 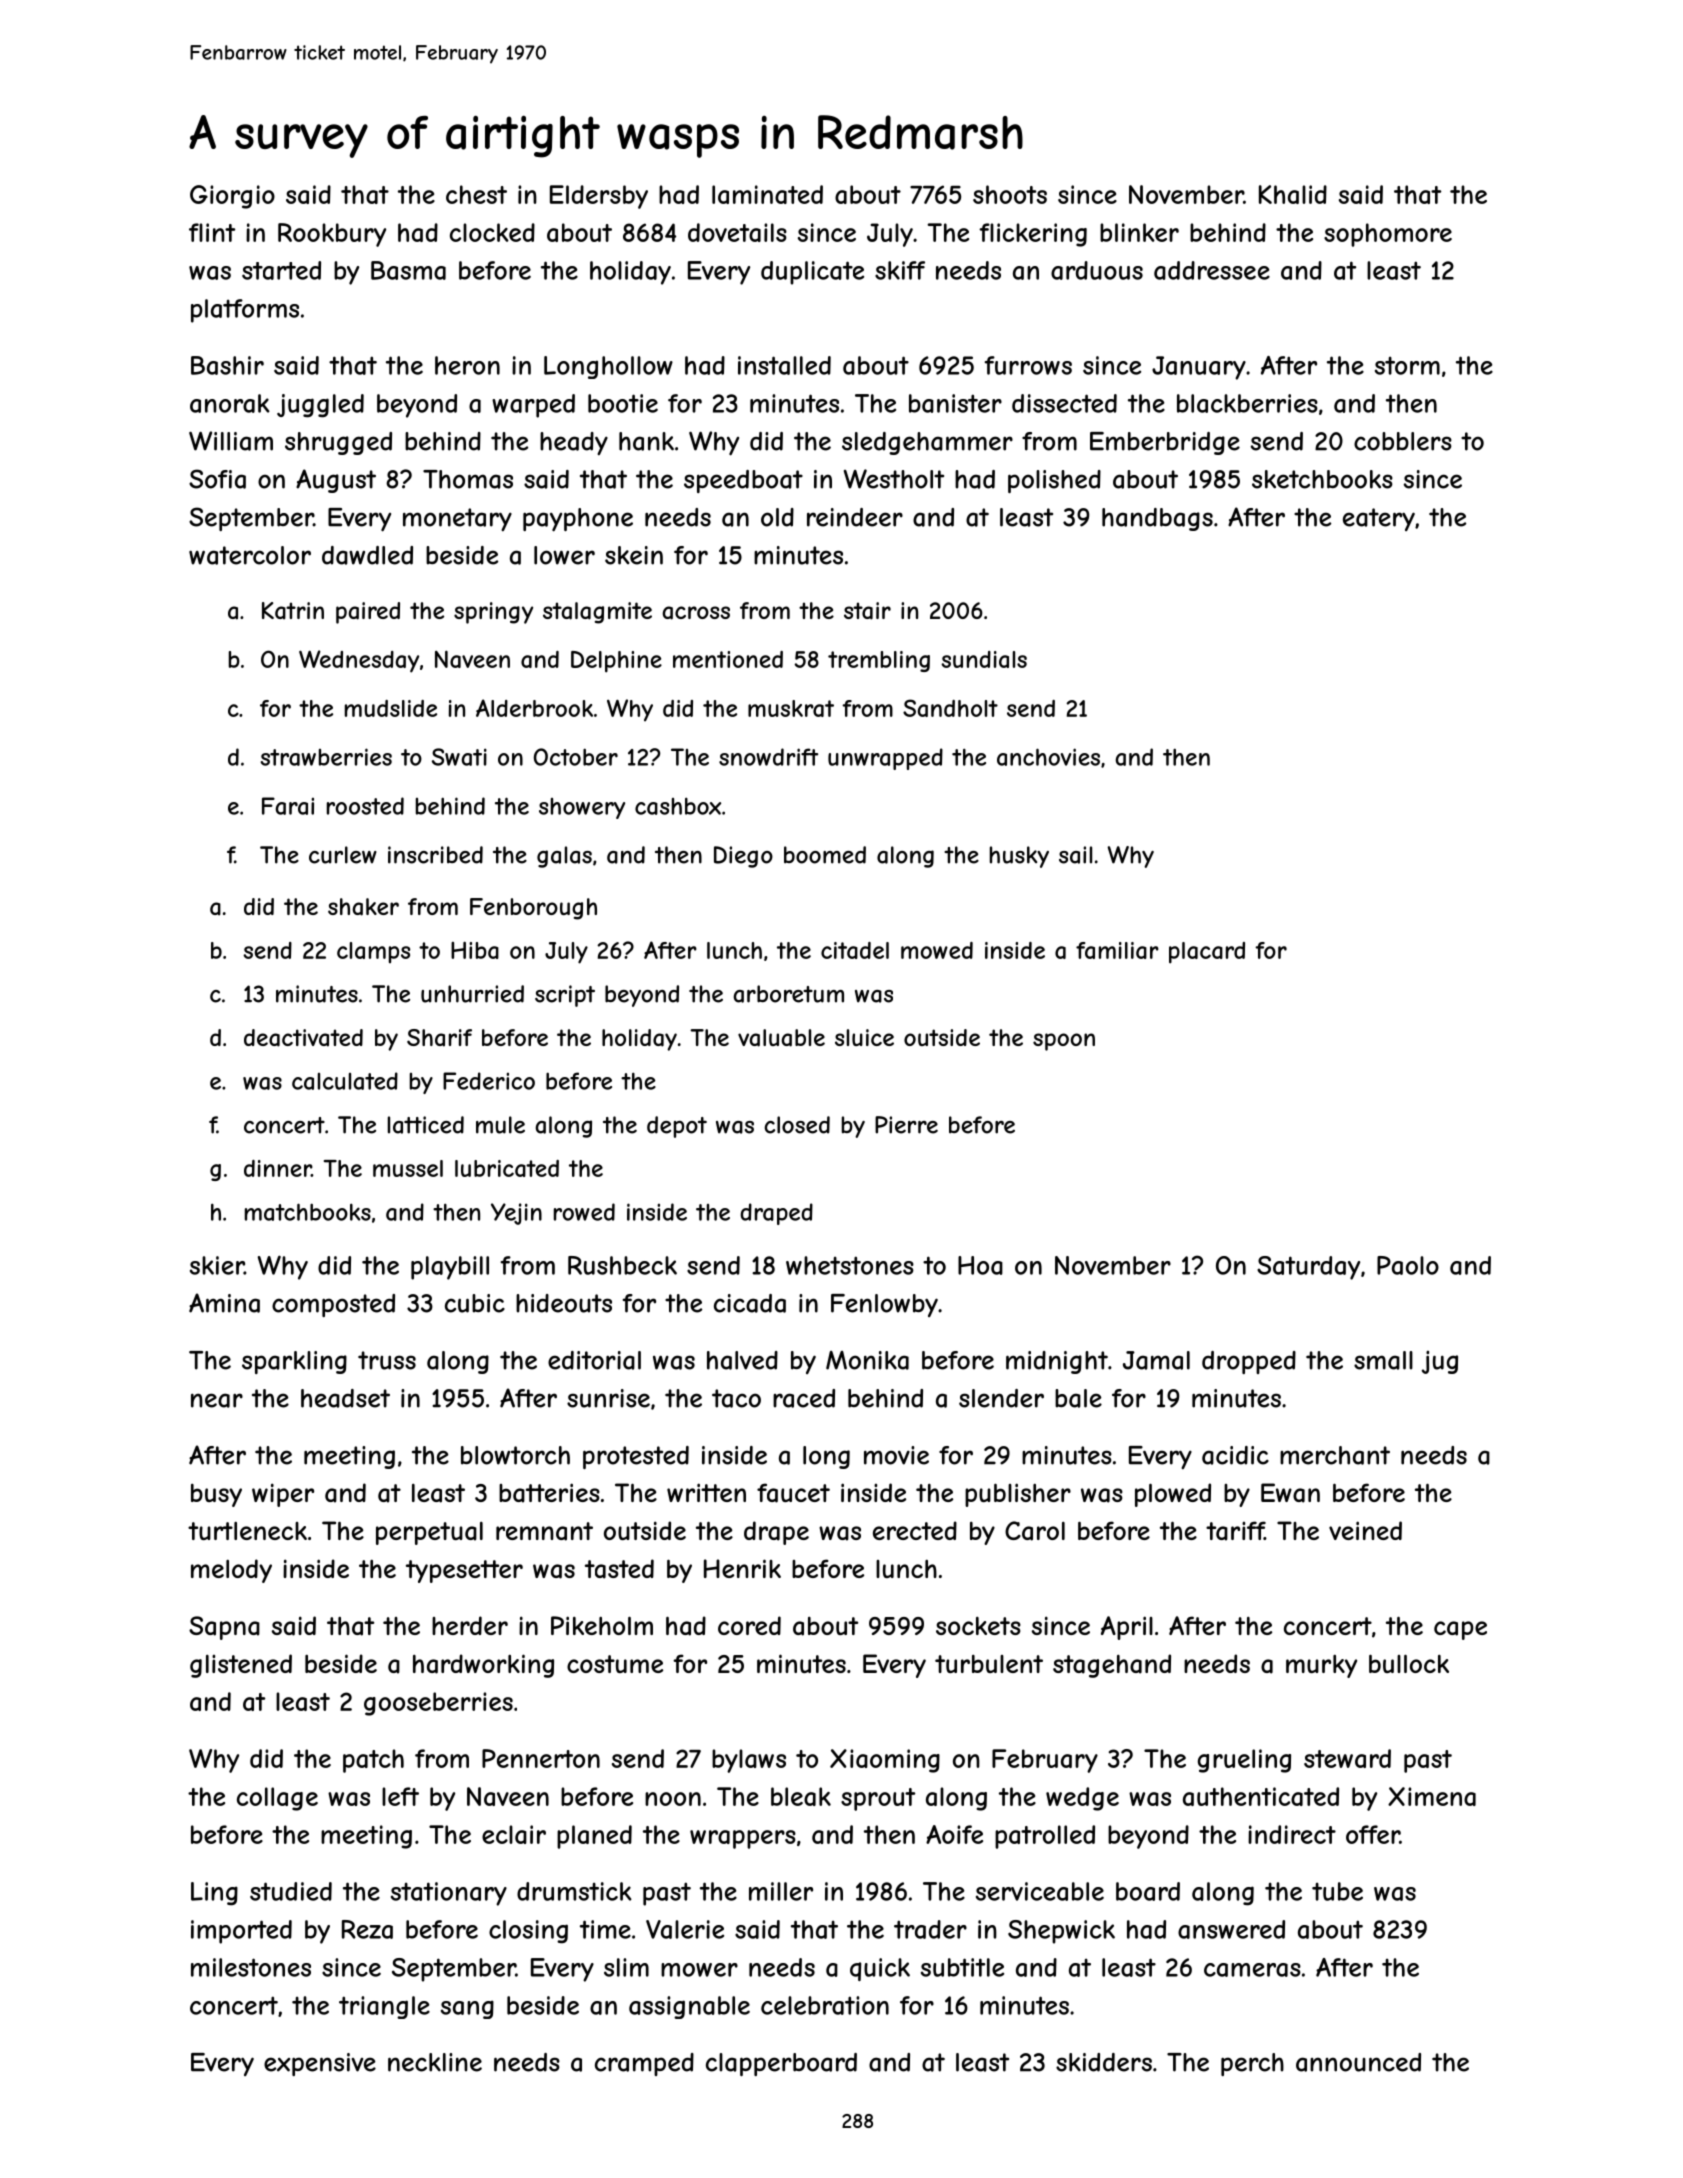 What do you see at coordinates (232, 197) in the page?
I see `Giorgio` at bounding box center [232, 197].
